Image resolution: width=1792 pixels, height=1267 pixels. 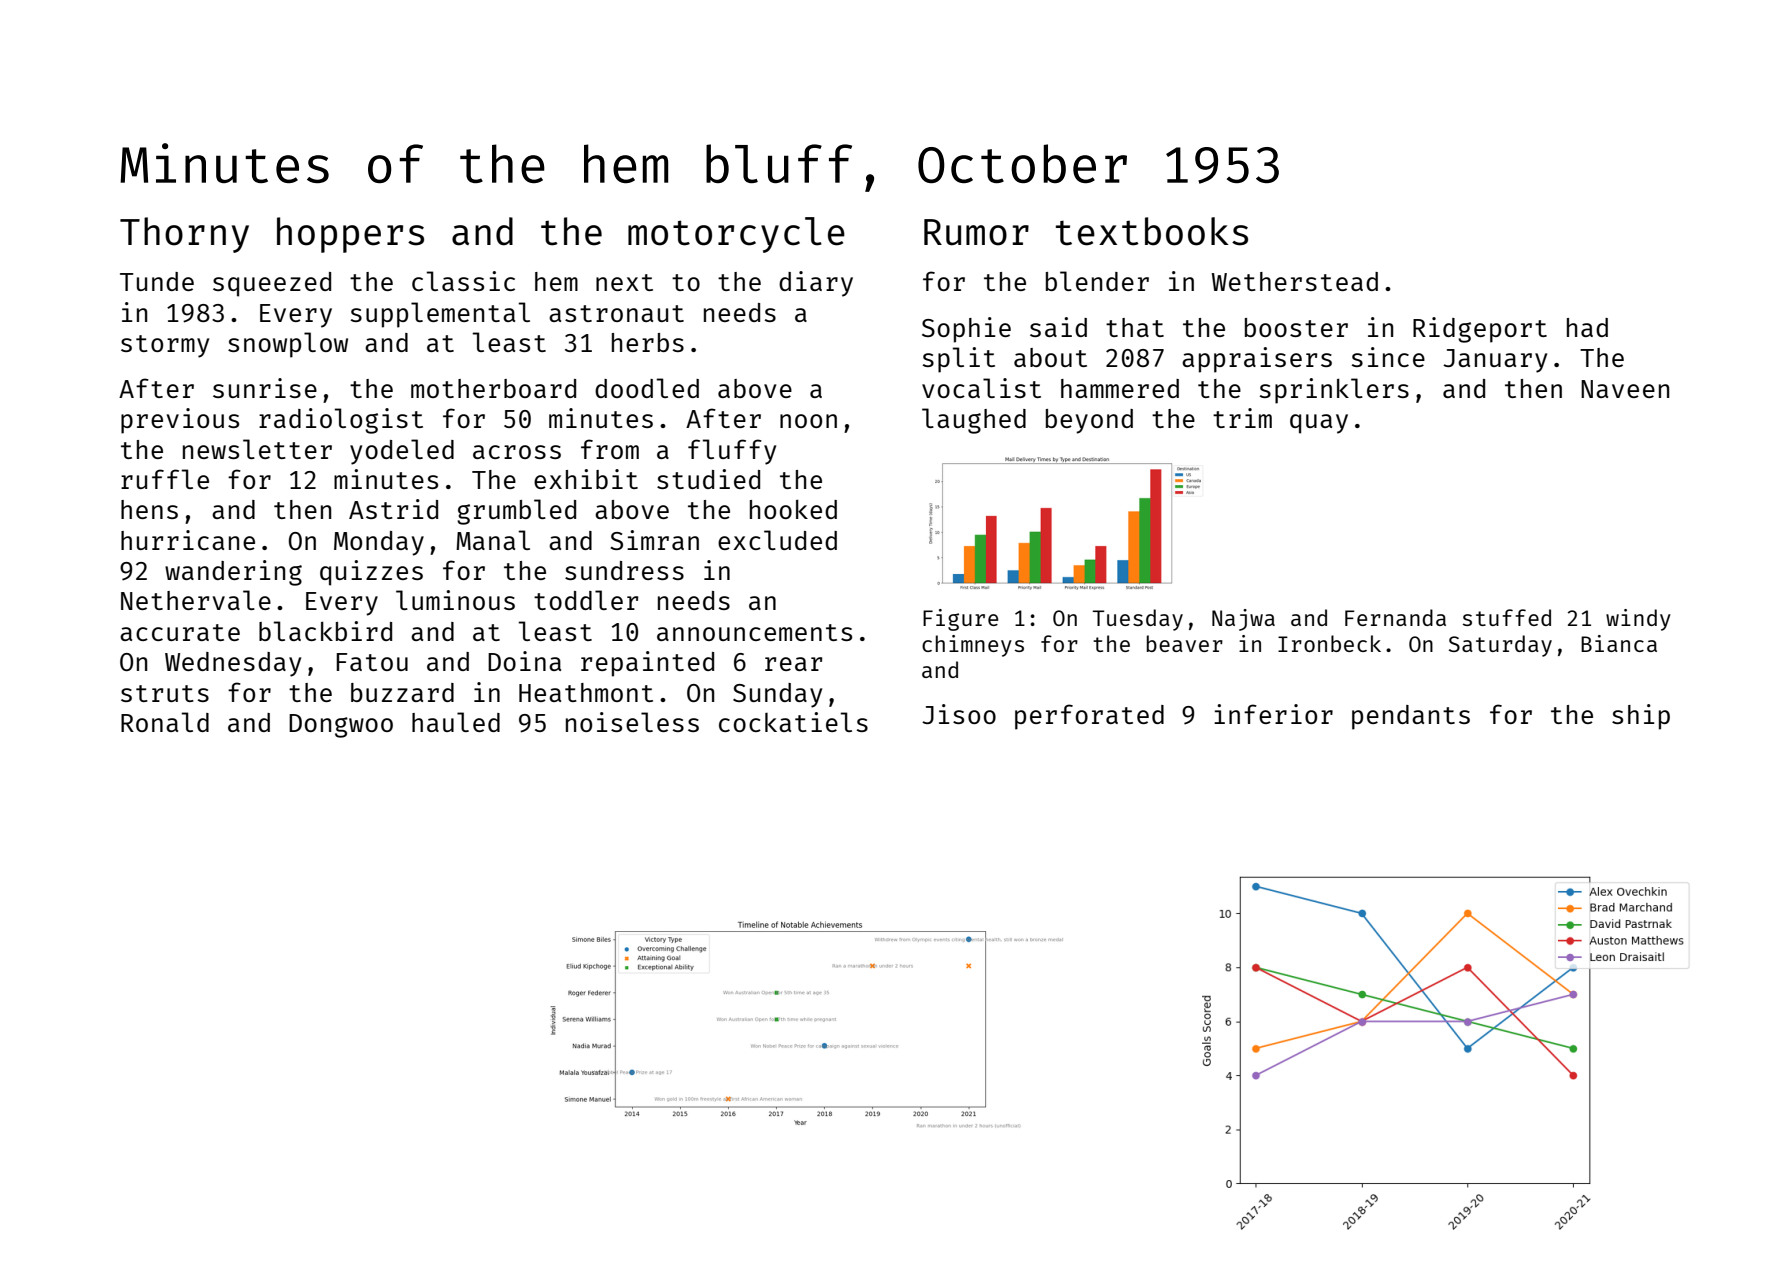 What do you see at coordinates (793, 722) in the page?
I see `cockatiels` at bounding box center [793, 722].
